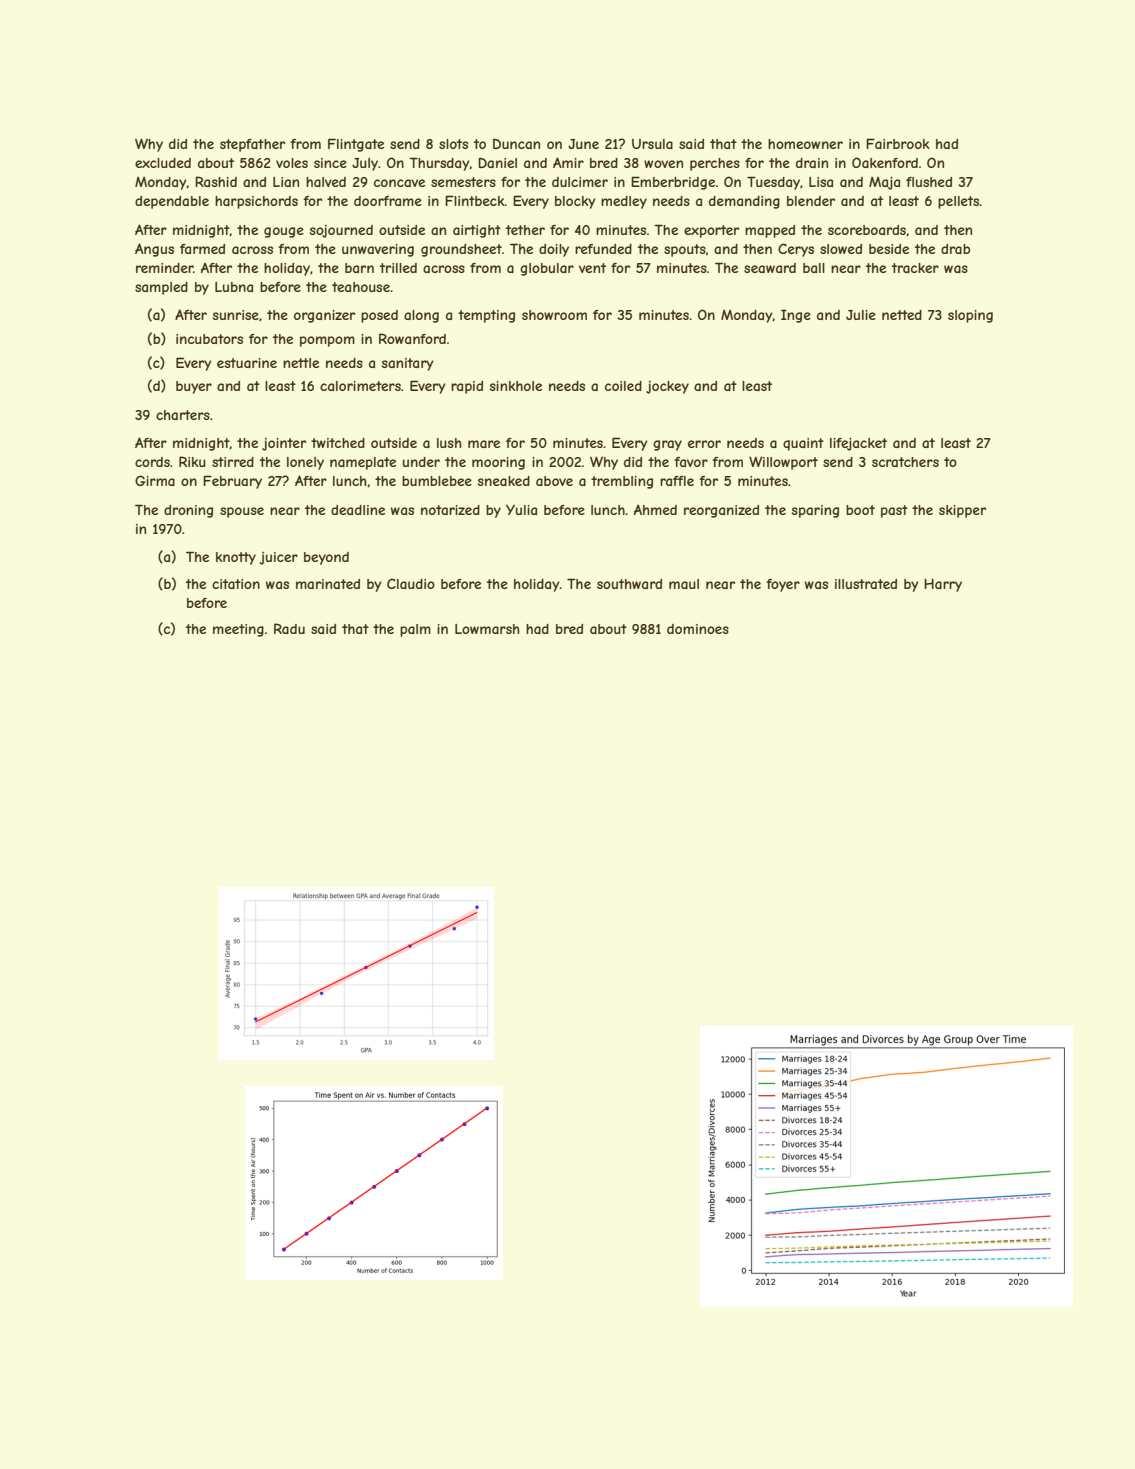 The height and width of the image is (1469, 1135). Describe the element at coordinates (667, 387) in the image. I see `jockey` at that location.
